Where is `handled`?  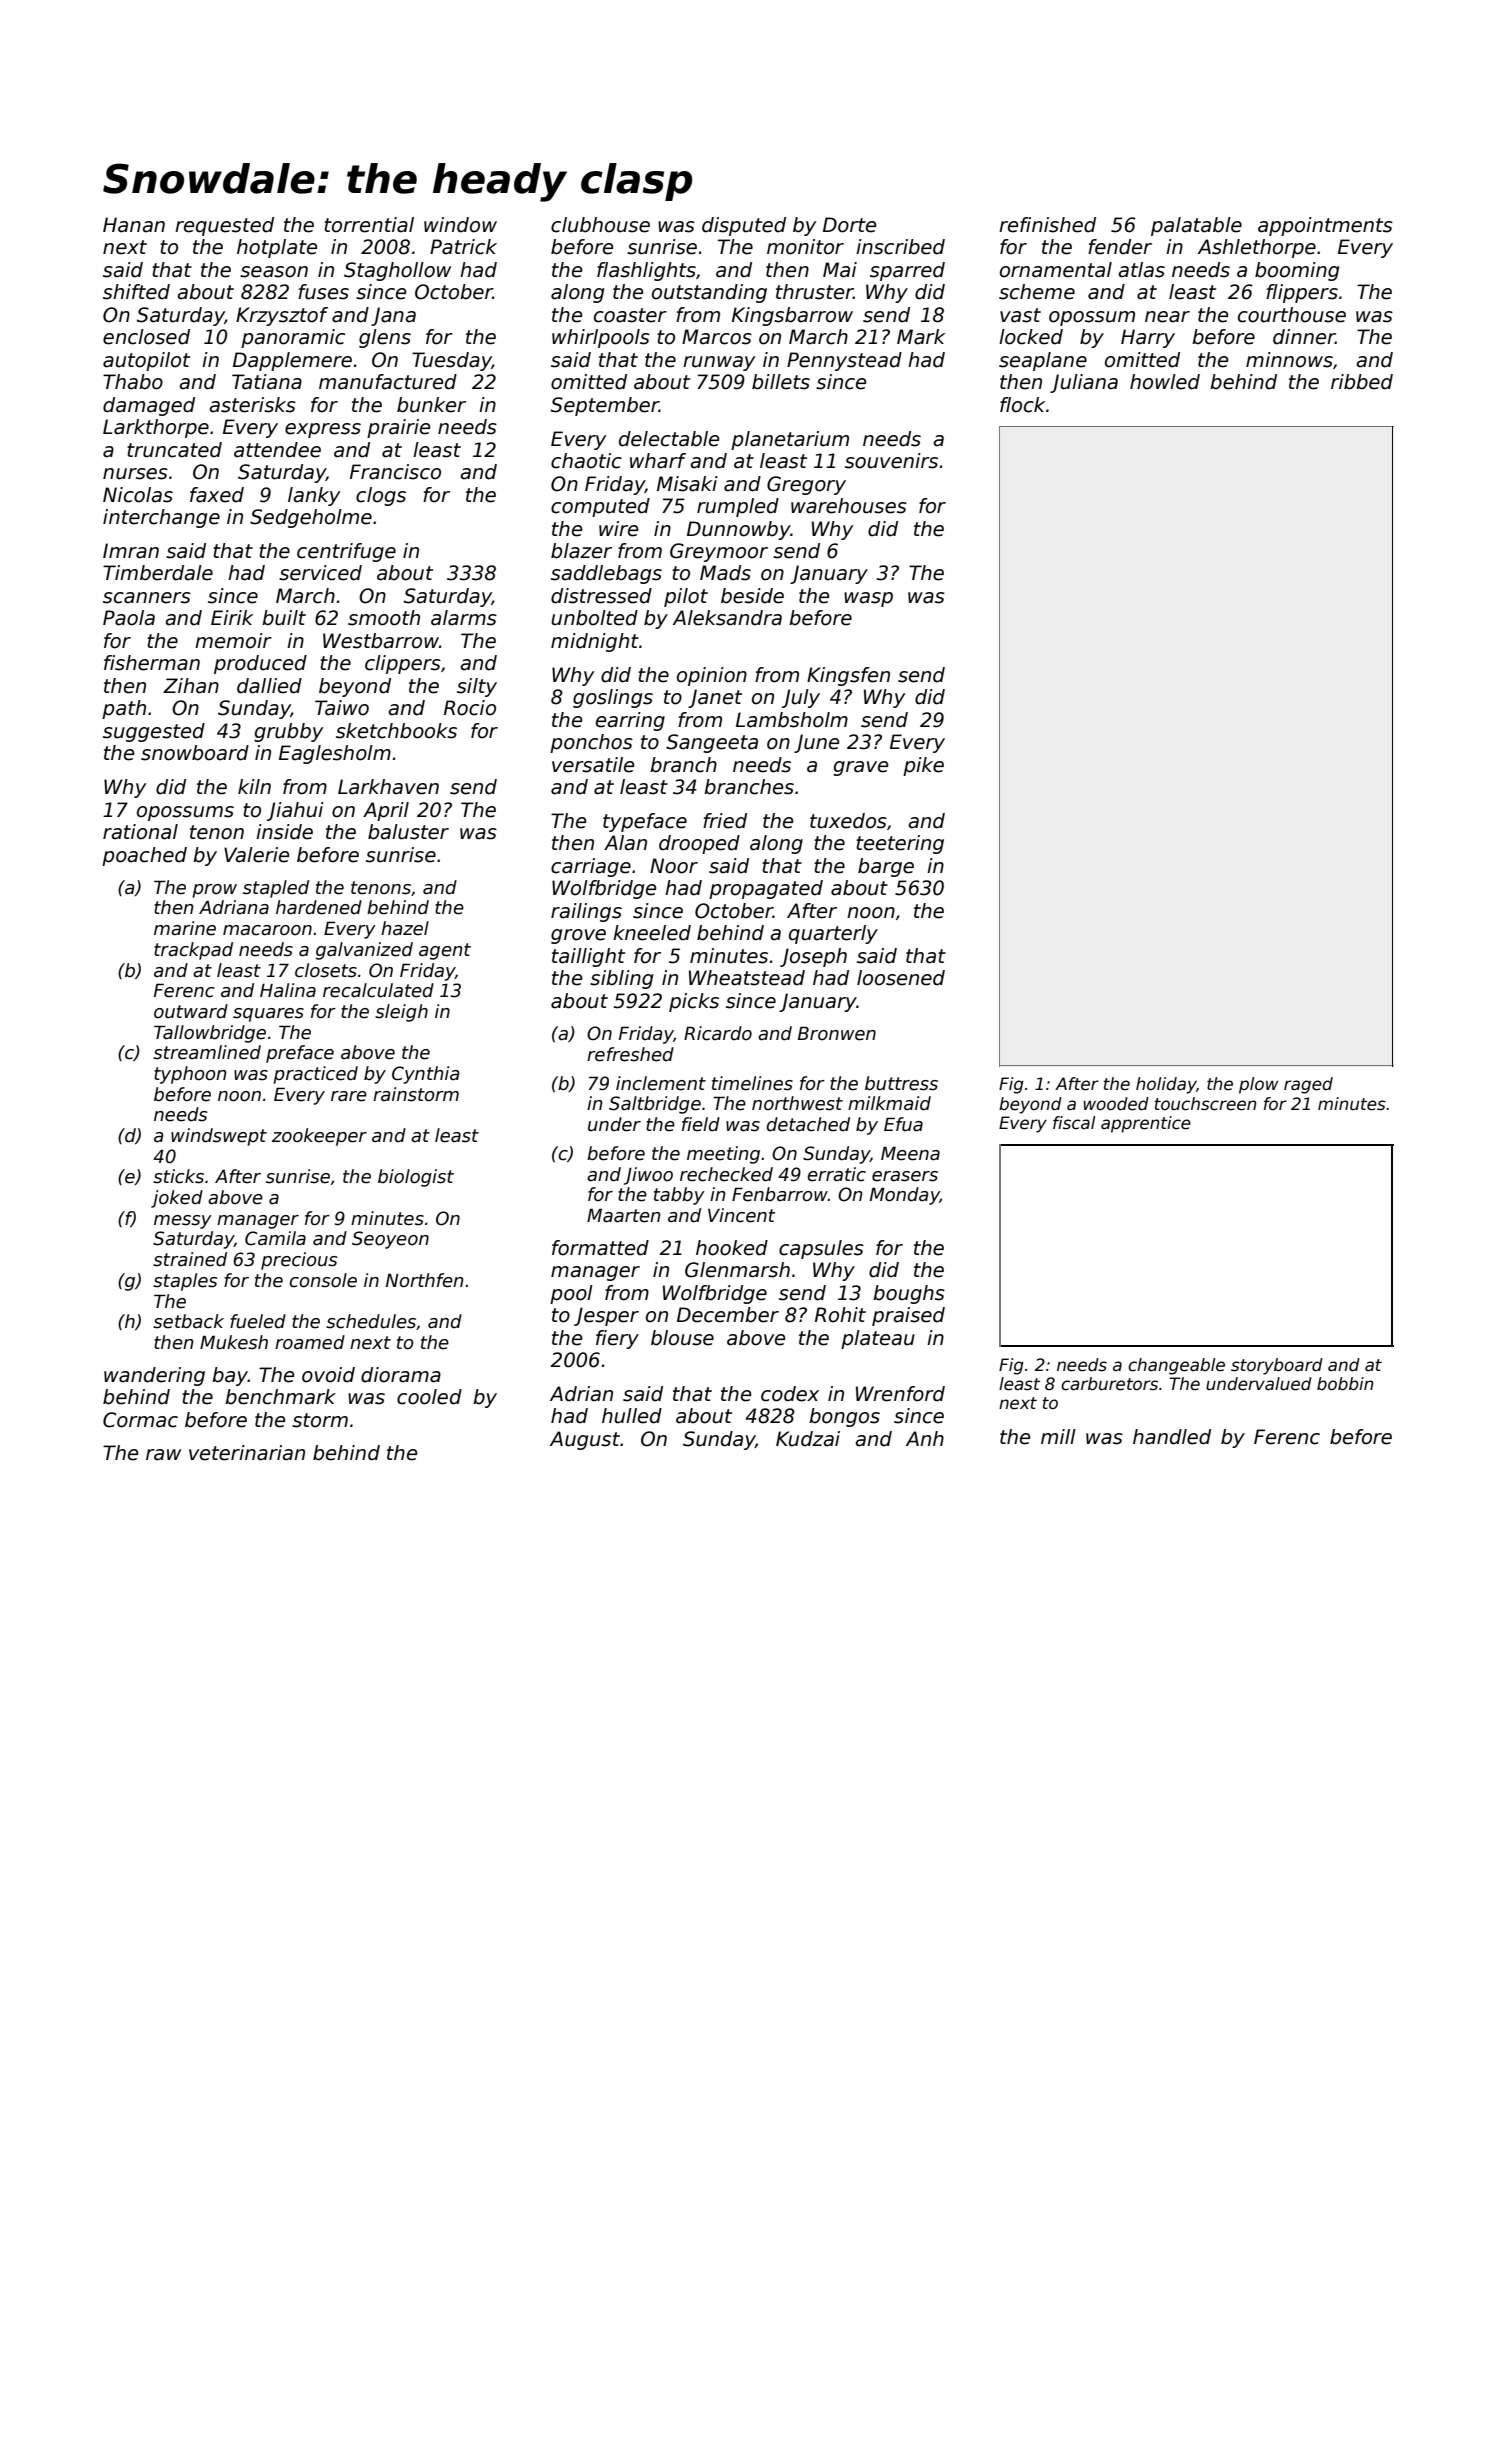 handled is located at coordinates (1172, 1437).
